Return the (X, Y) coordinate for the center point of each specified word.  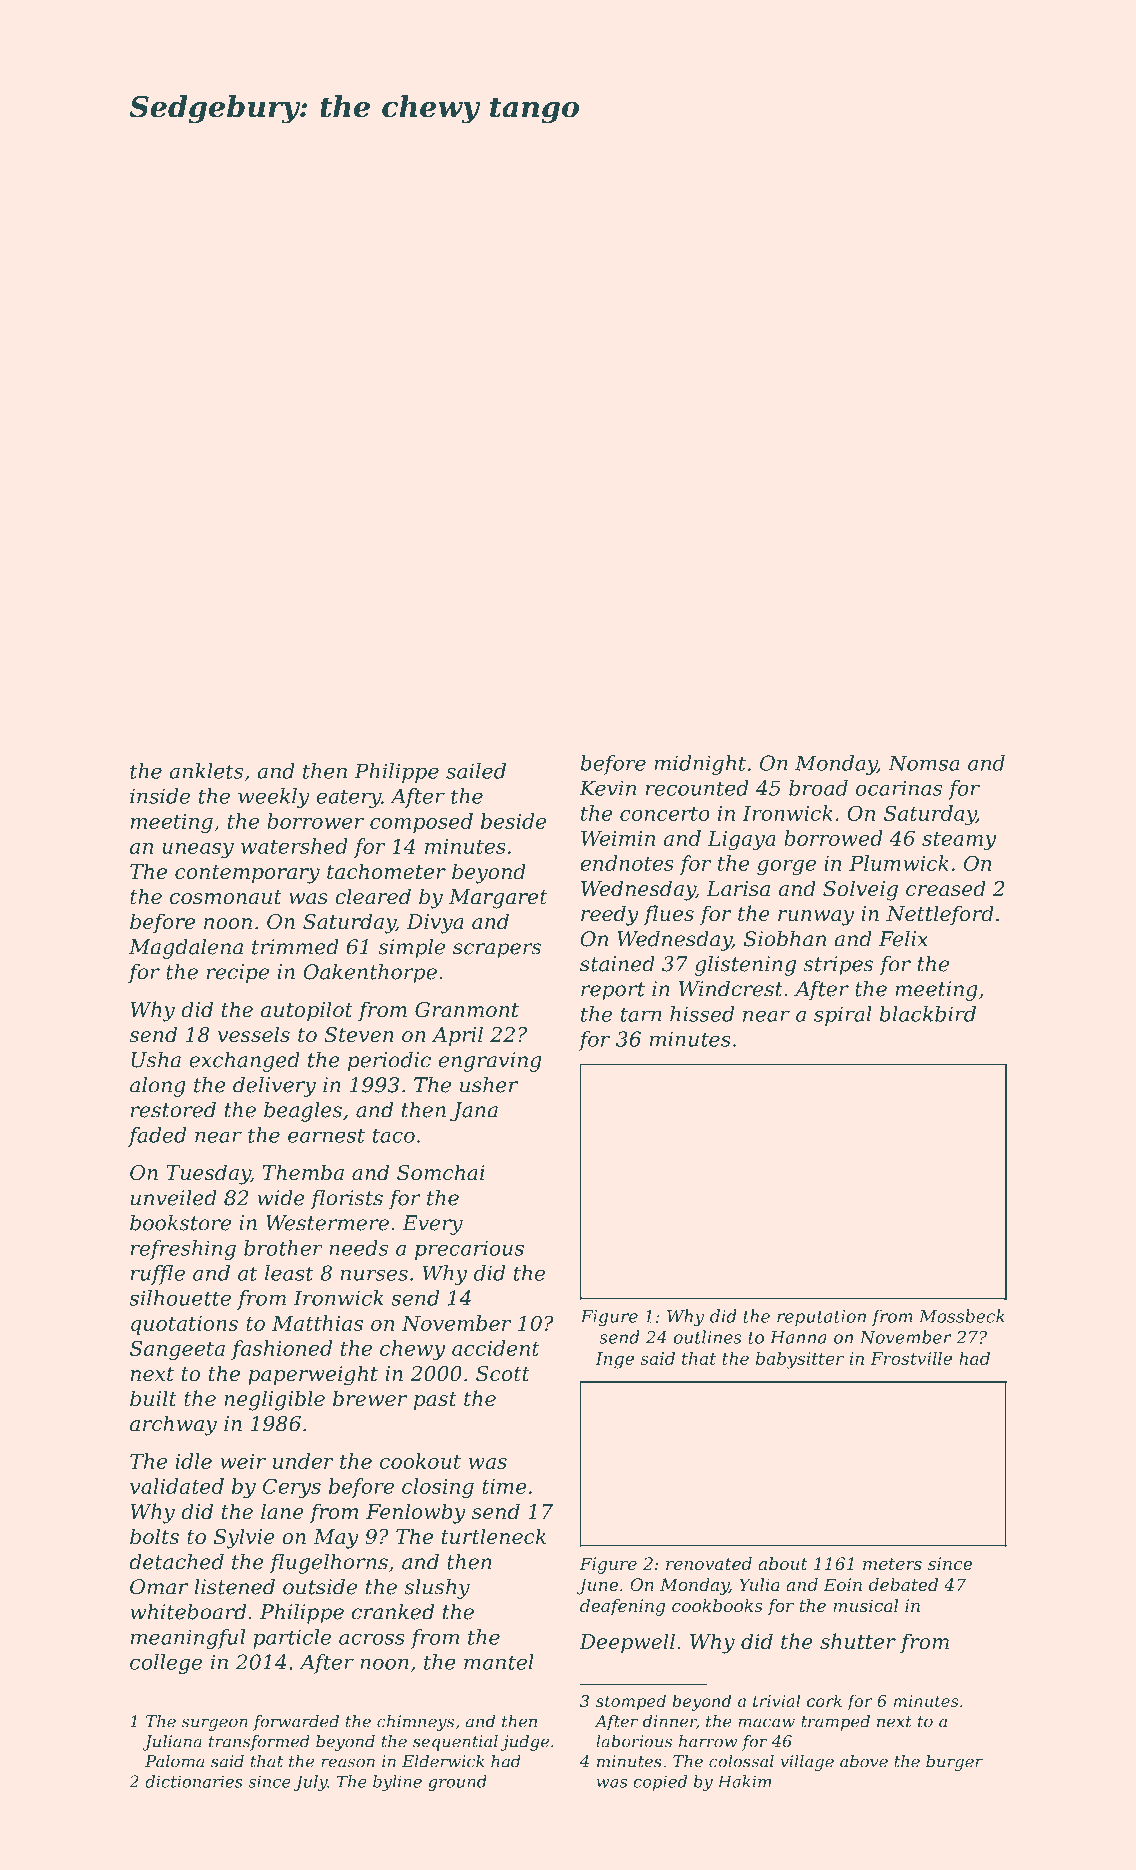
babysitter (800, 1360)
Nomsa (924, 763)
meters (892, 1564)
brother (283, 1248)
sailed (476, 771)
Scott (503, 1374)
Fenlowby (416, 1513)
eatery (348, 798)
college (166, 1664)
